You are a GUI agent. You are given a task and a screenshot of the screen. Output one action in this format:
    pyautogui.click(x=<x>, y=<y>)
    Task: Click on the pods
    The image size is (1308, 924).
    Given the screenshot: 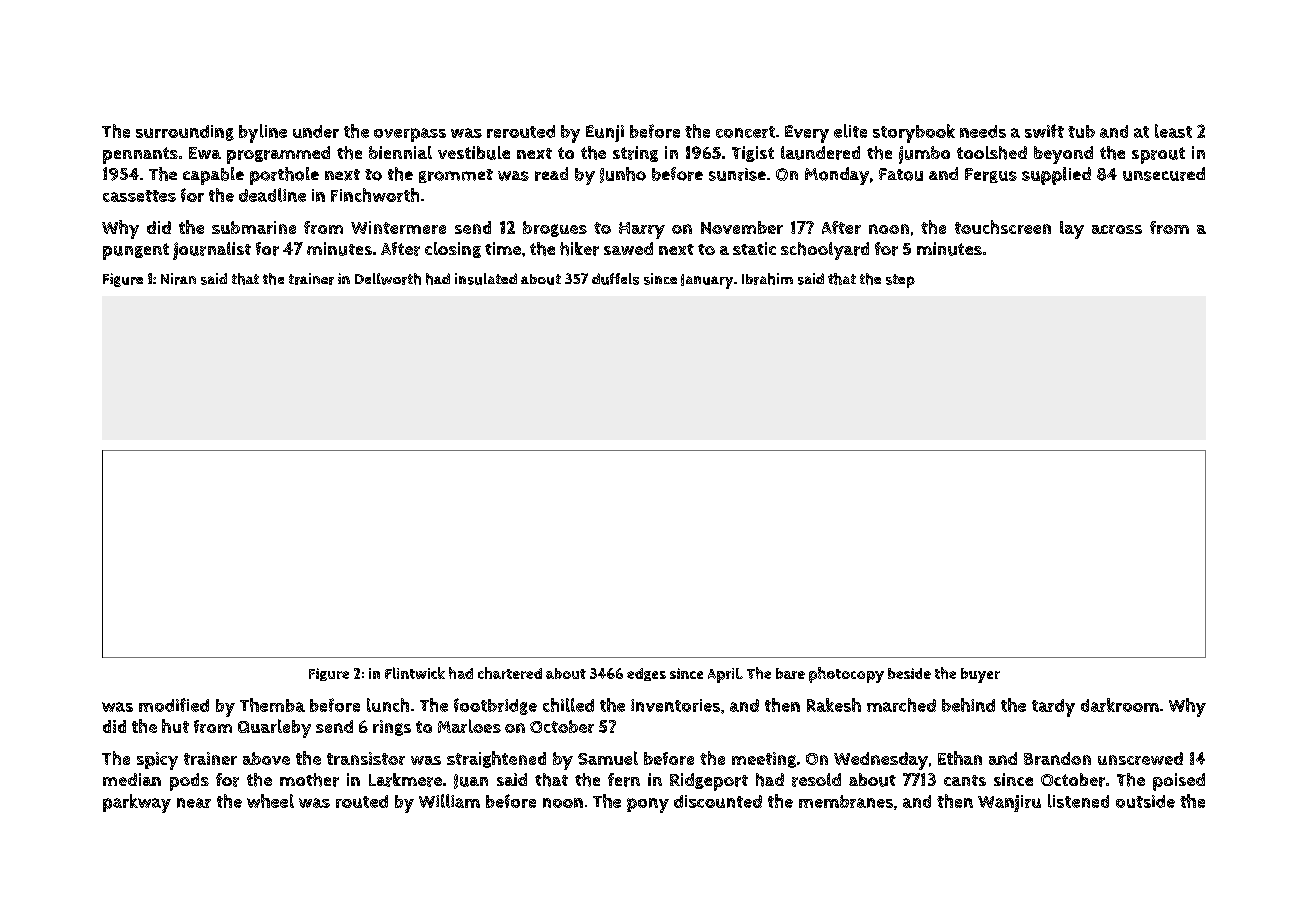 What is the action you would take?
    pyautogui.click(x=189, y=782)
